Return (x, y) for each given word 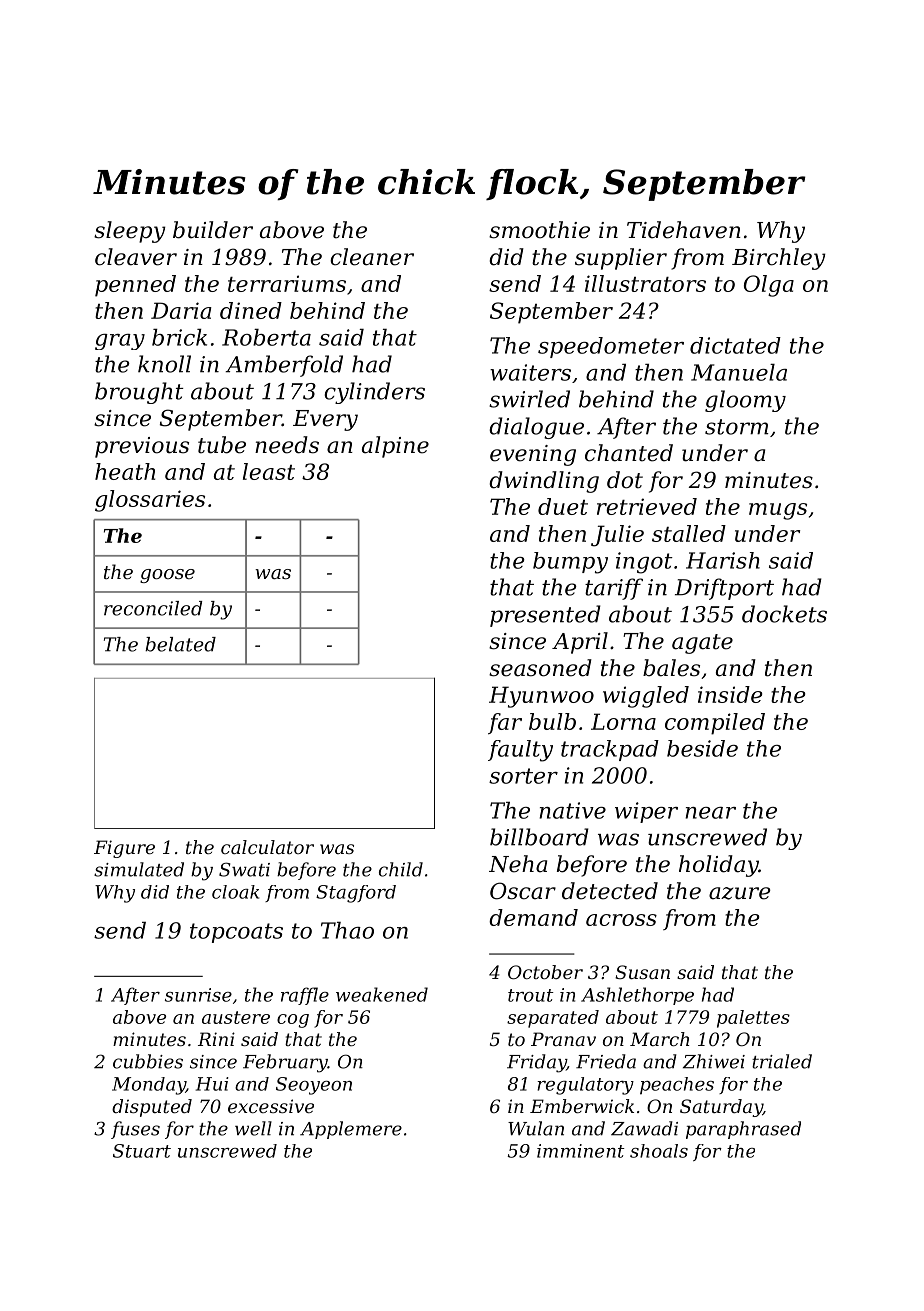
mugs (778, 511)
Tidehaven (684, 230)
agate (702, 644)
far (505, 723)
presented (545, 616)
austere (236, 1017)
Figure (124, 849)
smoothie (539, 230)
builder (213, 230)
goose (167, 576)
